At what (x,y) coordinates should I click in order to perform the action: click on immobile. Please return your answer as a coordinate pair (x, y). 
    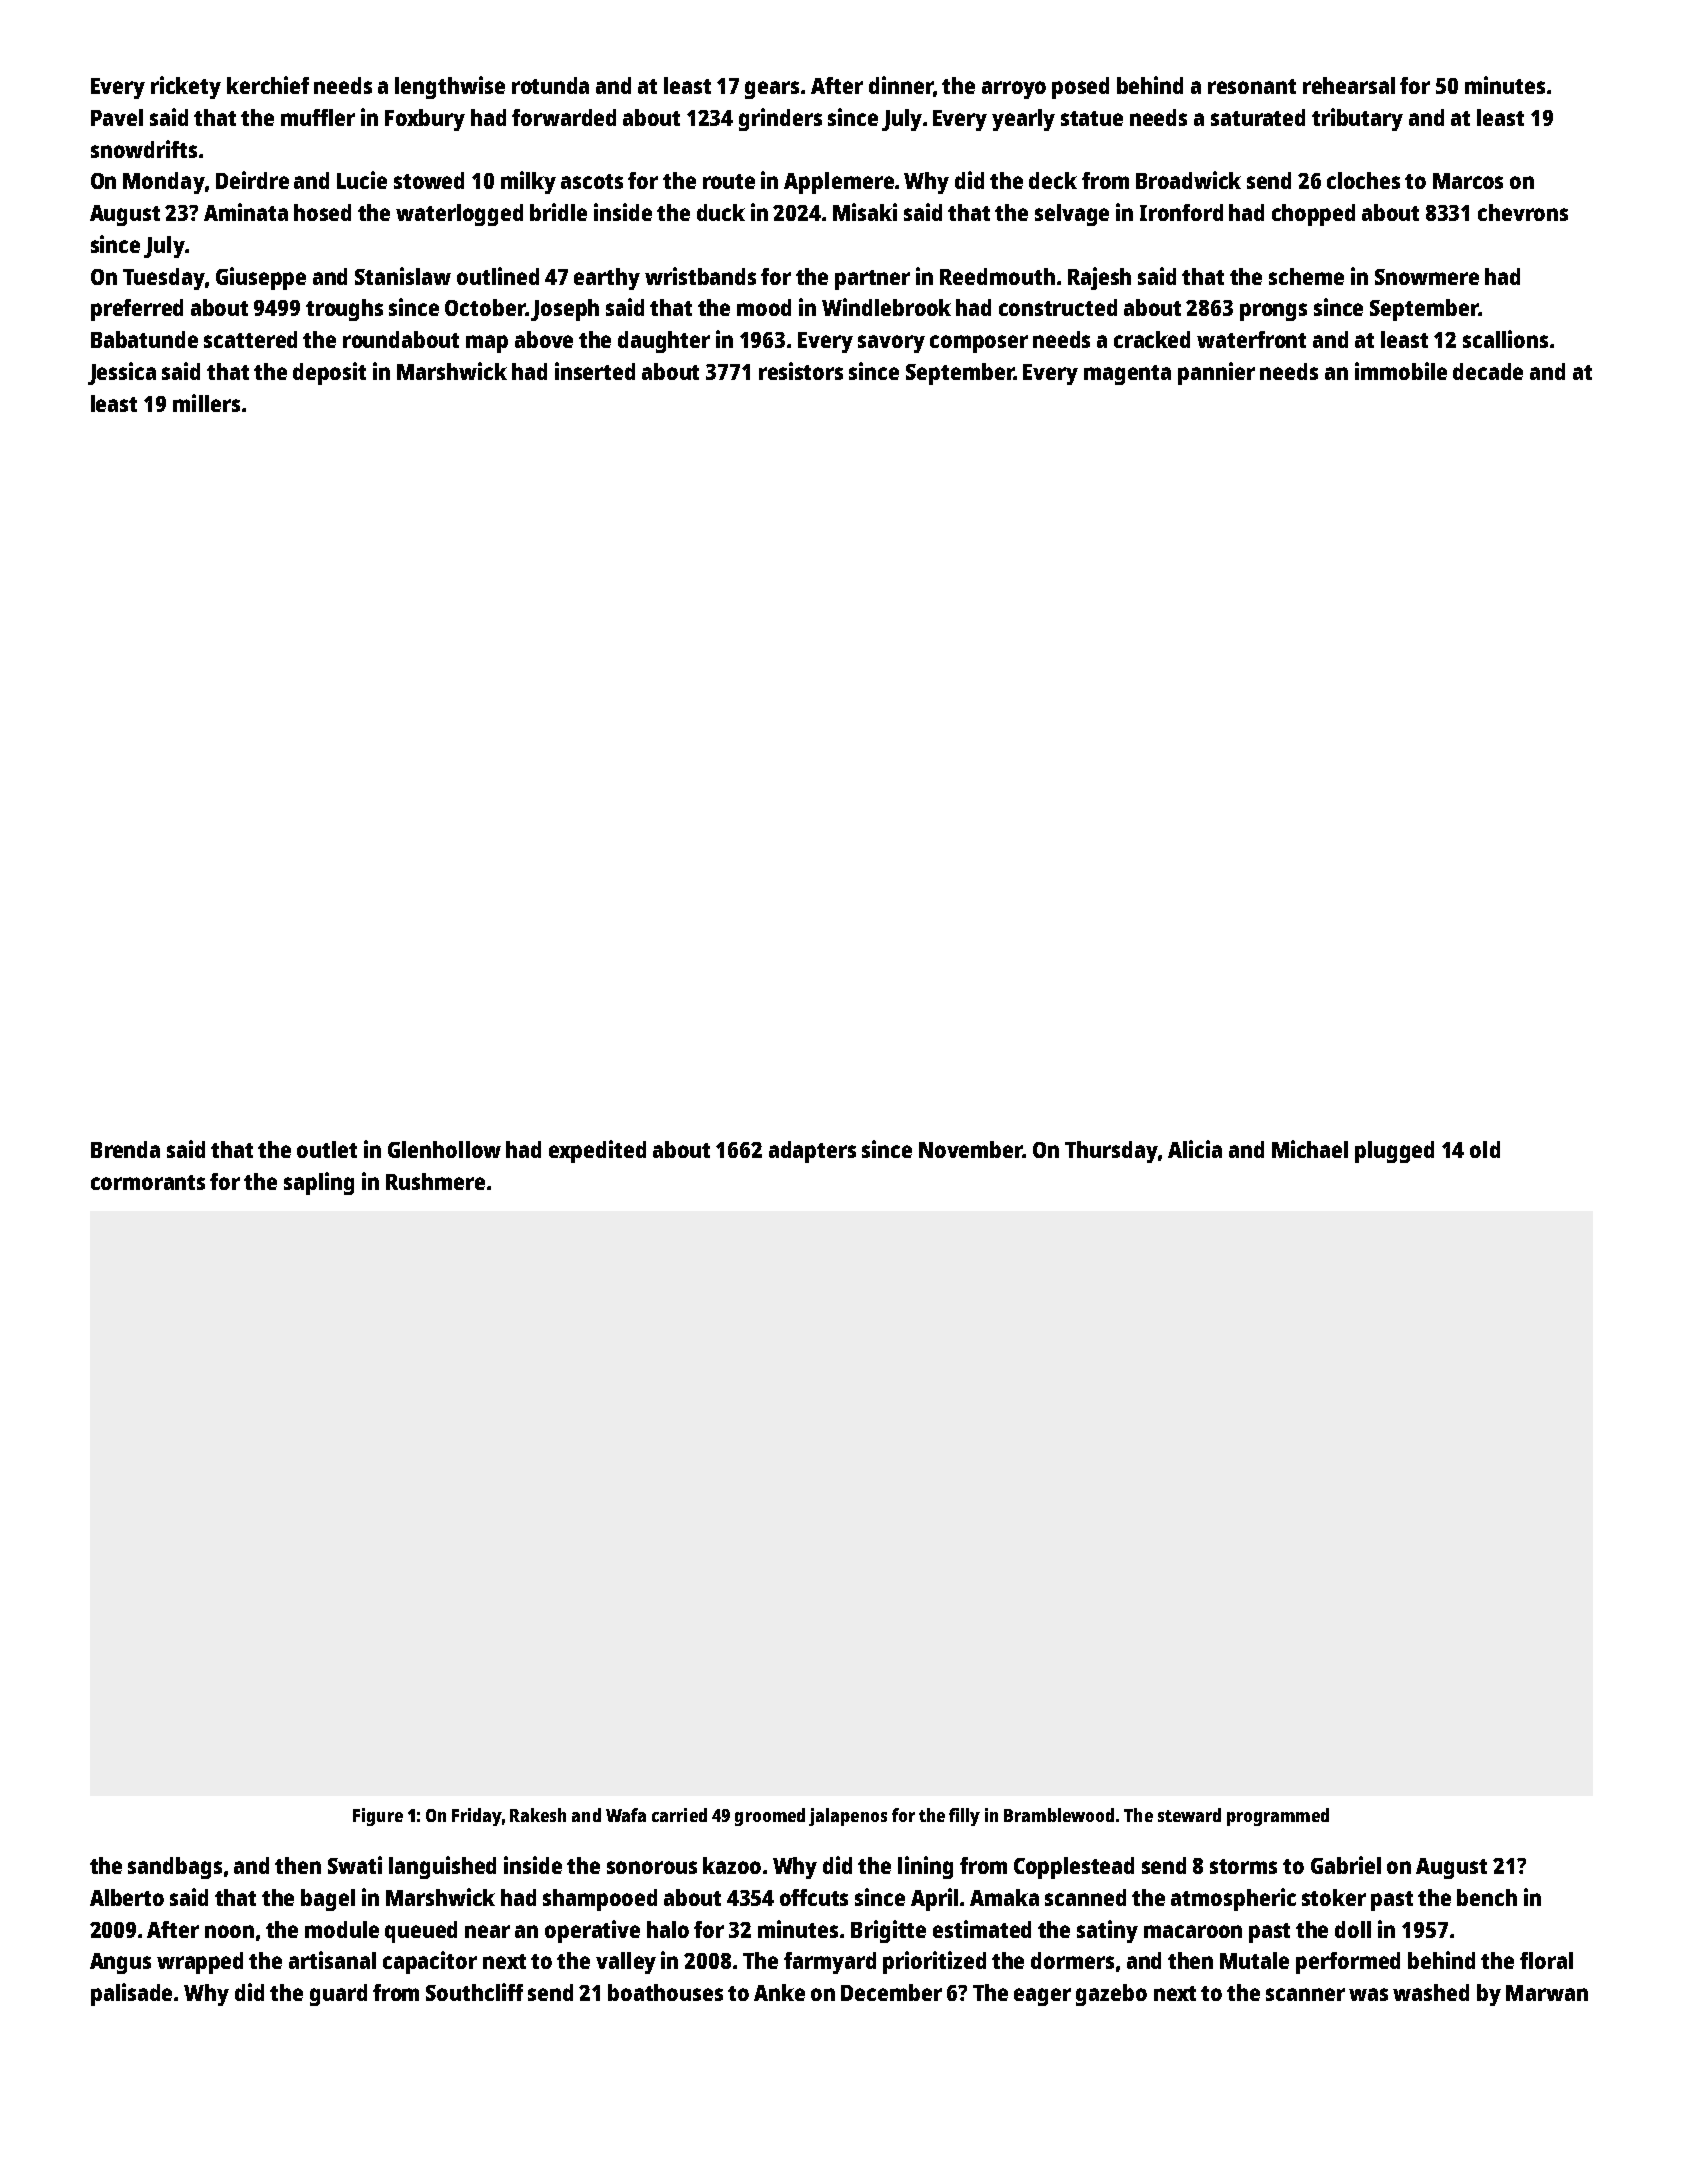
    Looking at the image, I should click on (1401, 371).
